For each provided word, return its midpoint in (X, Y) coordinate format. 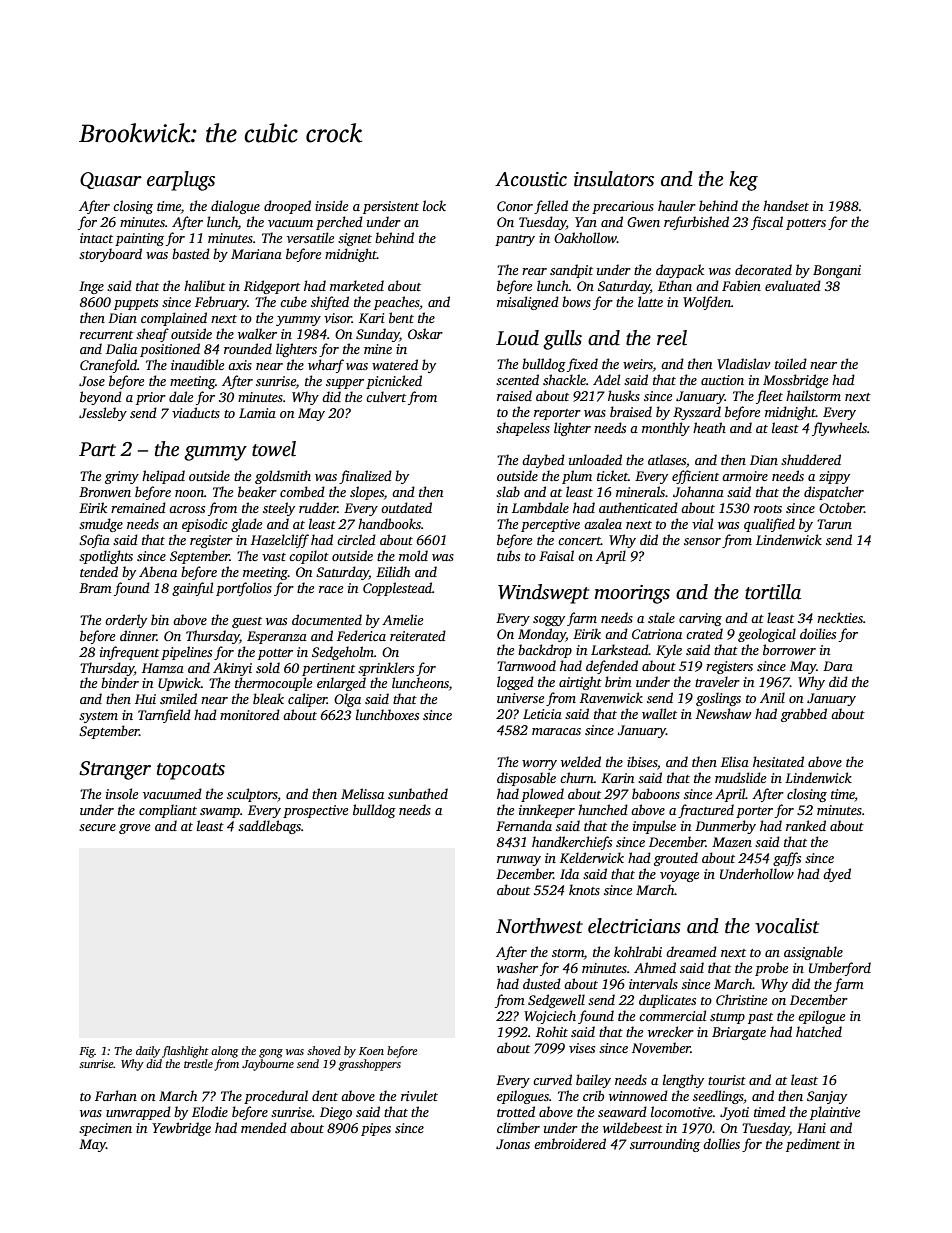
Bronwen (105, 492)
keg (743, 181)
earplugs (181, 181)
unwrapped (138, 1113)
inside (331, 205)
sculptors (252, 795)
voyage (679, 877)
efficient (695, 477)
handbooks (389, 523)
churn (577, 777)
